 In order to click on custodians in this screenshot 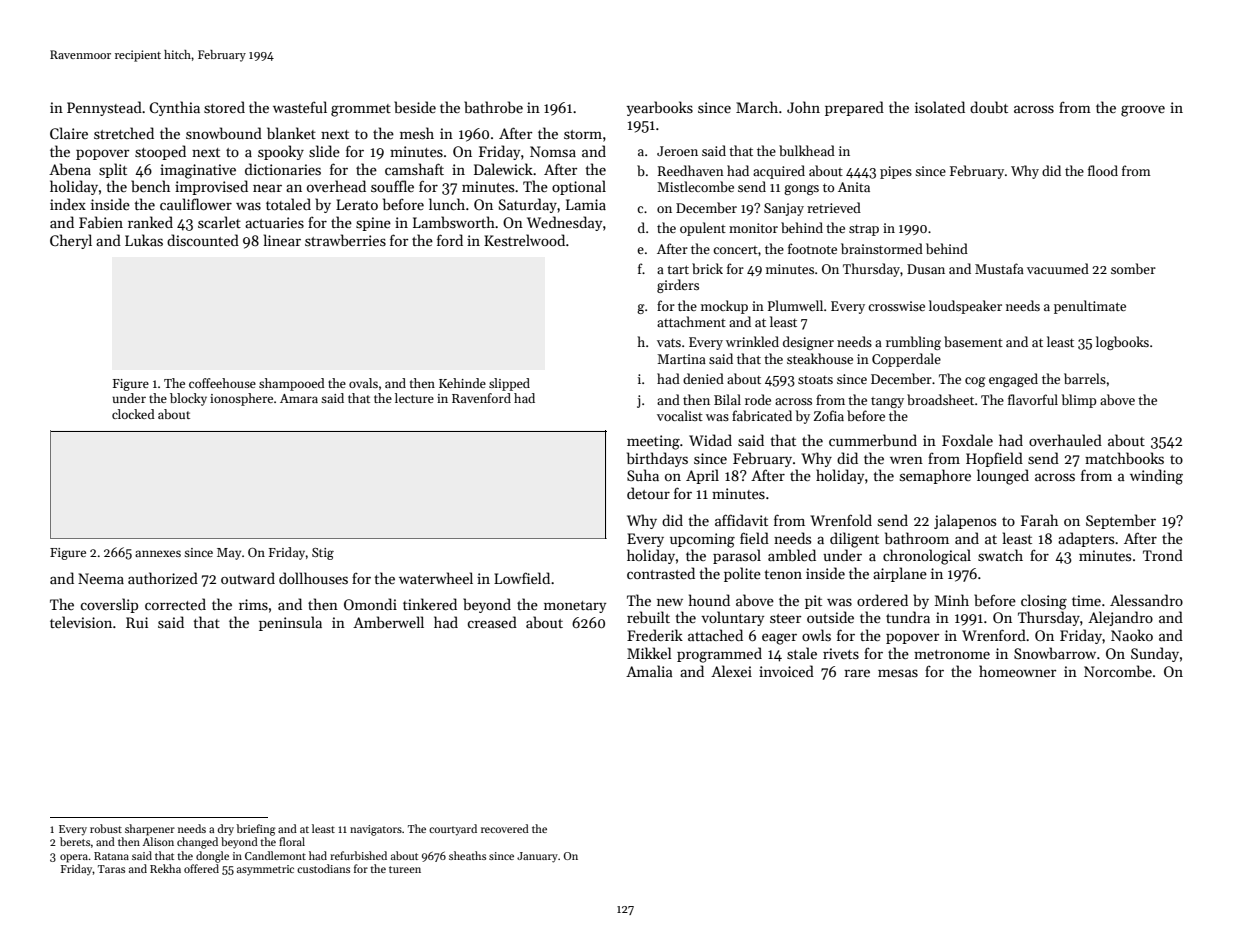, I will do `click(323, 868)`.
